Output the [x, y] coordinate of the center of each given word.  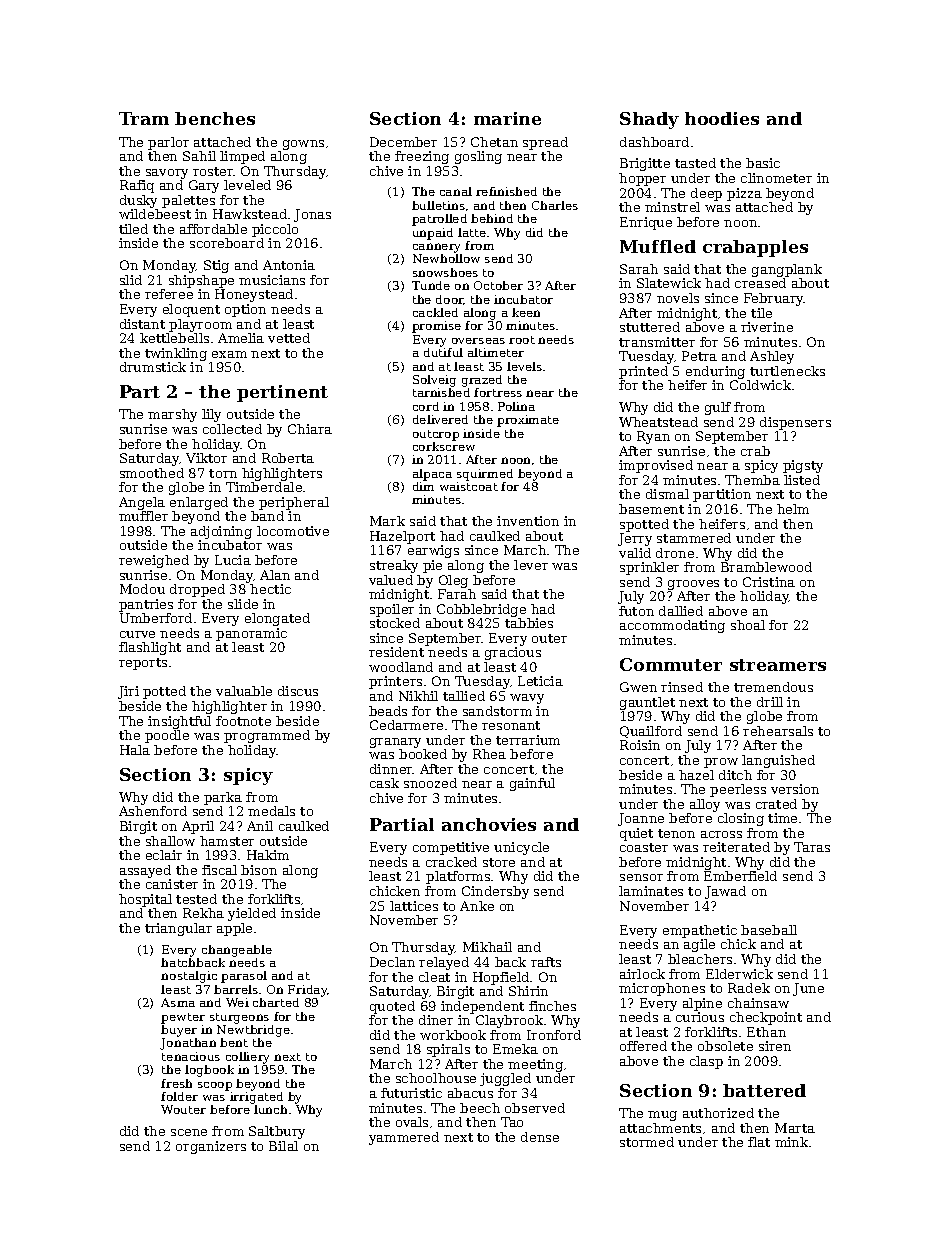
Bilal [283, 1146]
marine [507, 118]
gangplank [787, 270]
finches [552, 1006]
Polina [516, 406]
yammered [404, 1138]
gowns [303, 145]
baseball [769, 930]
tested [196, 899]
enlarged [199, 503]
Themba [752, 480]
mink [791, 1142]
